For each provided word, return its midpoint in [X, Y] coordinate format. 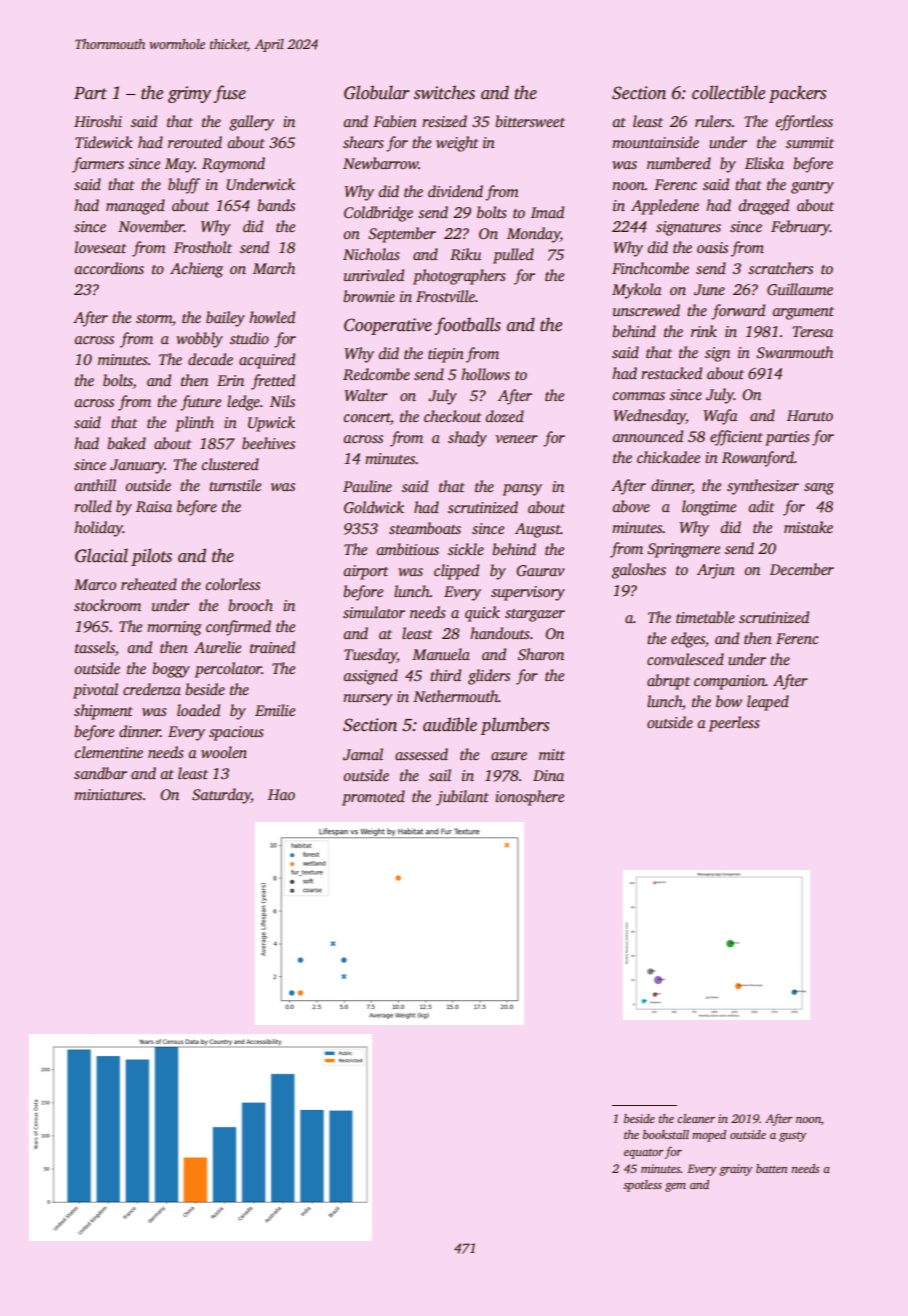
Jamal [363, 754]
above [631, 506]
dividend [455, 191]
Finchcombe [650, 268]
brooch [250, 605]
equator [644, 1154]
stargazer [535, 615]
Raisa [154, 506]
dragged [763, 207]
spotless [642, 1186]
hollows [485, 374]
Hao [281, 794]
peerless [734, 724]
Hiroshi [98, 121]
